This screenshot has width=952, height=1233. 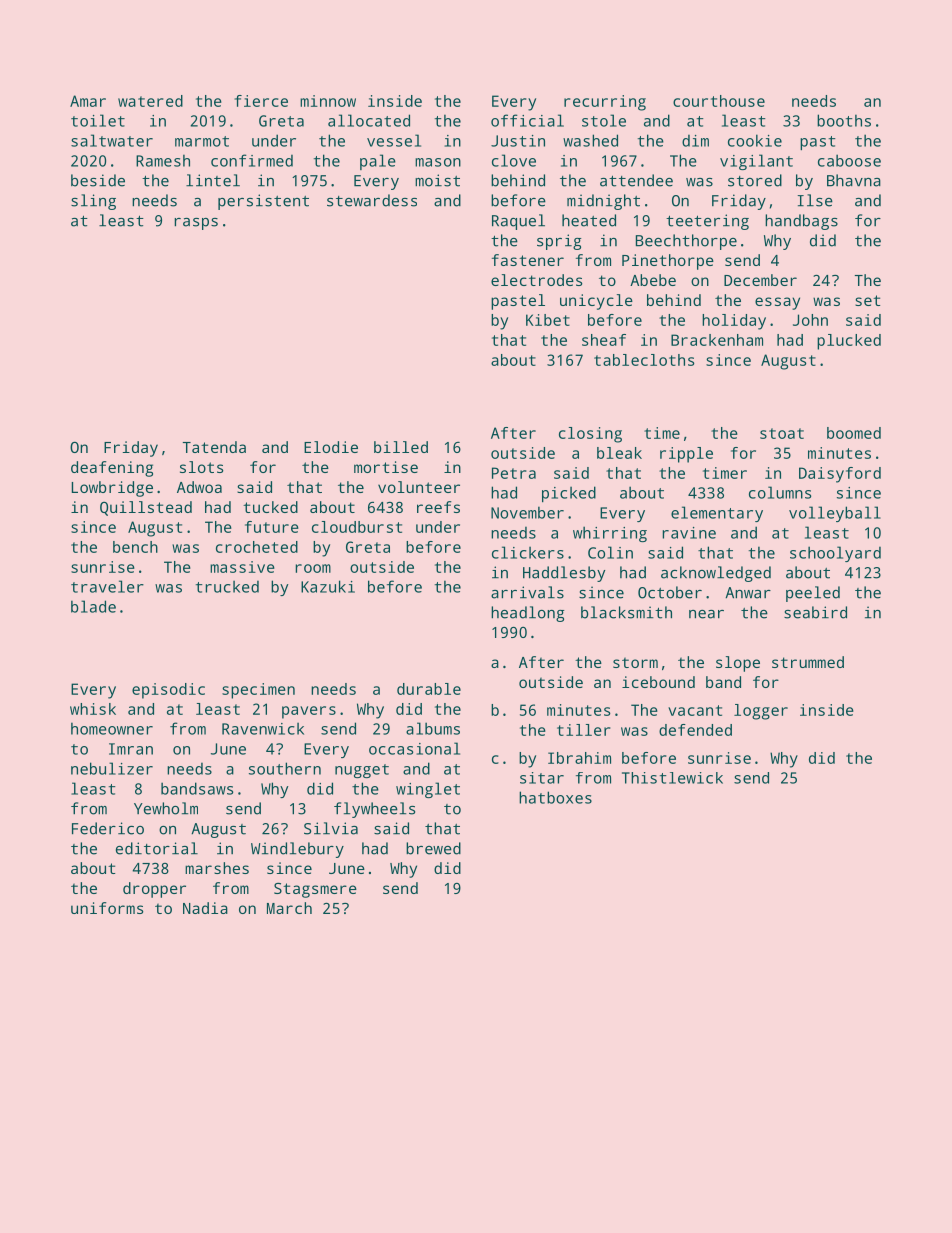 What do you see at coordinates (196, 224) in the screenshot?
I see `rasps` at bounding box center [196, 224].
